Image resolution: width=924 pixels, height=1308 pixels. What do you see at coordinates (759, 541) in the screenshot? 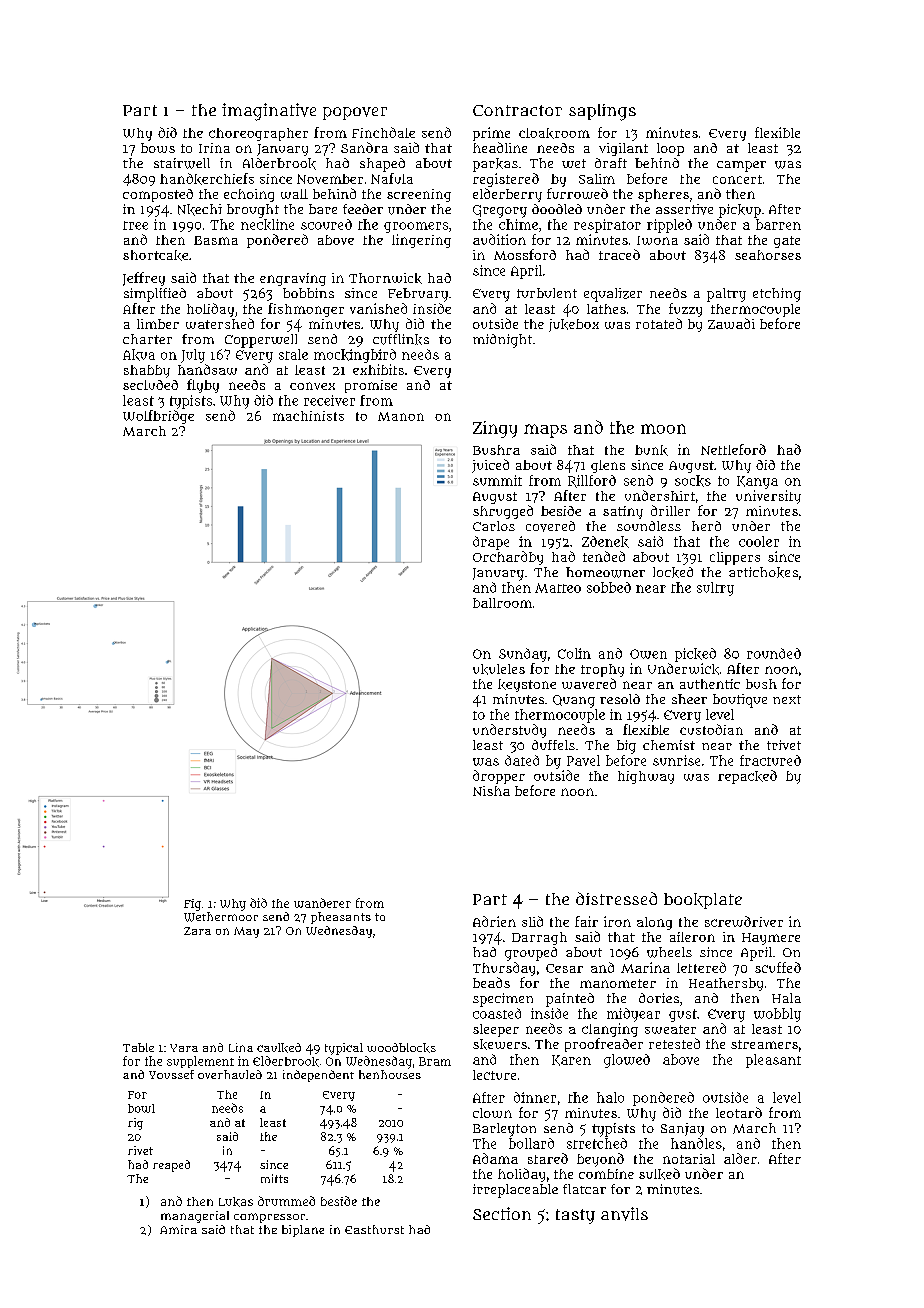
I see `cooler` at bounding box center [759, 541].
